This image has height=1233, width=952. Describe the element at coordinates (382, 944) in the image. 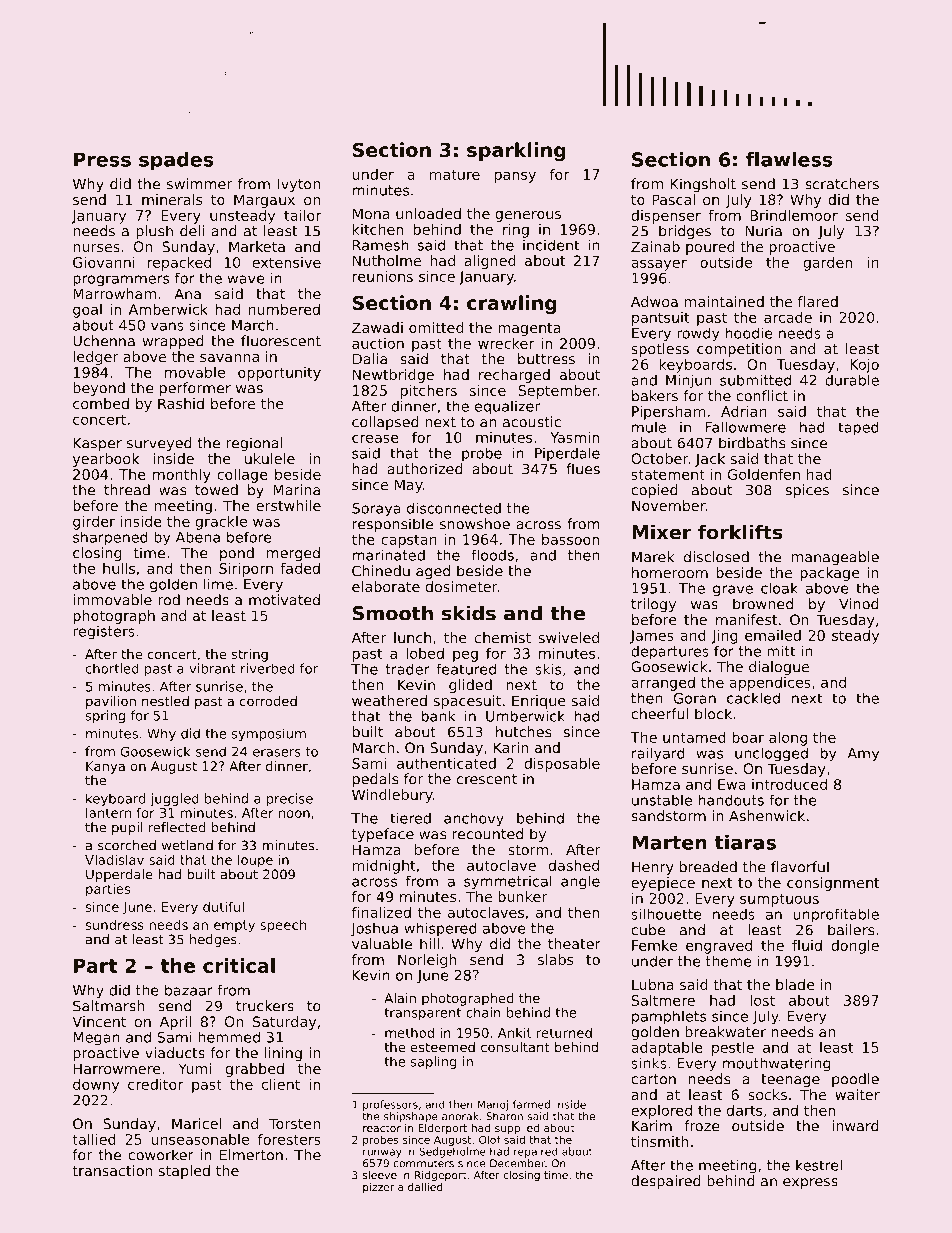

I see `valuable` at that location.
